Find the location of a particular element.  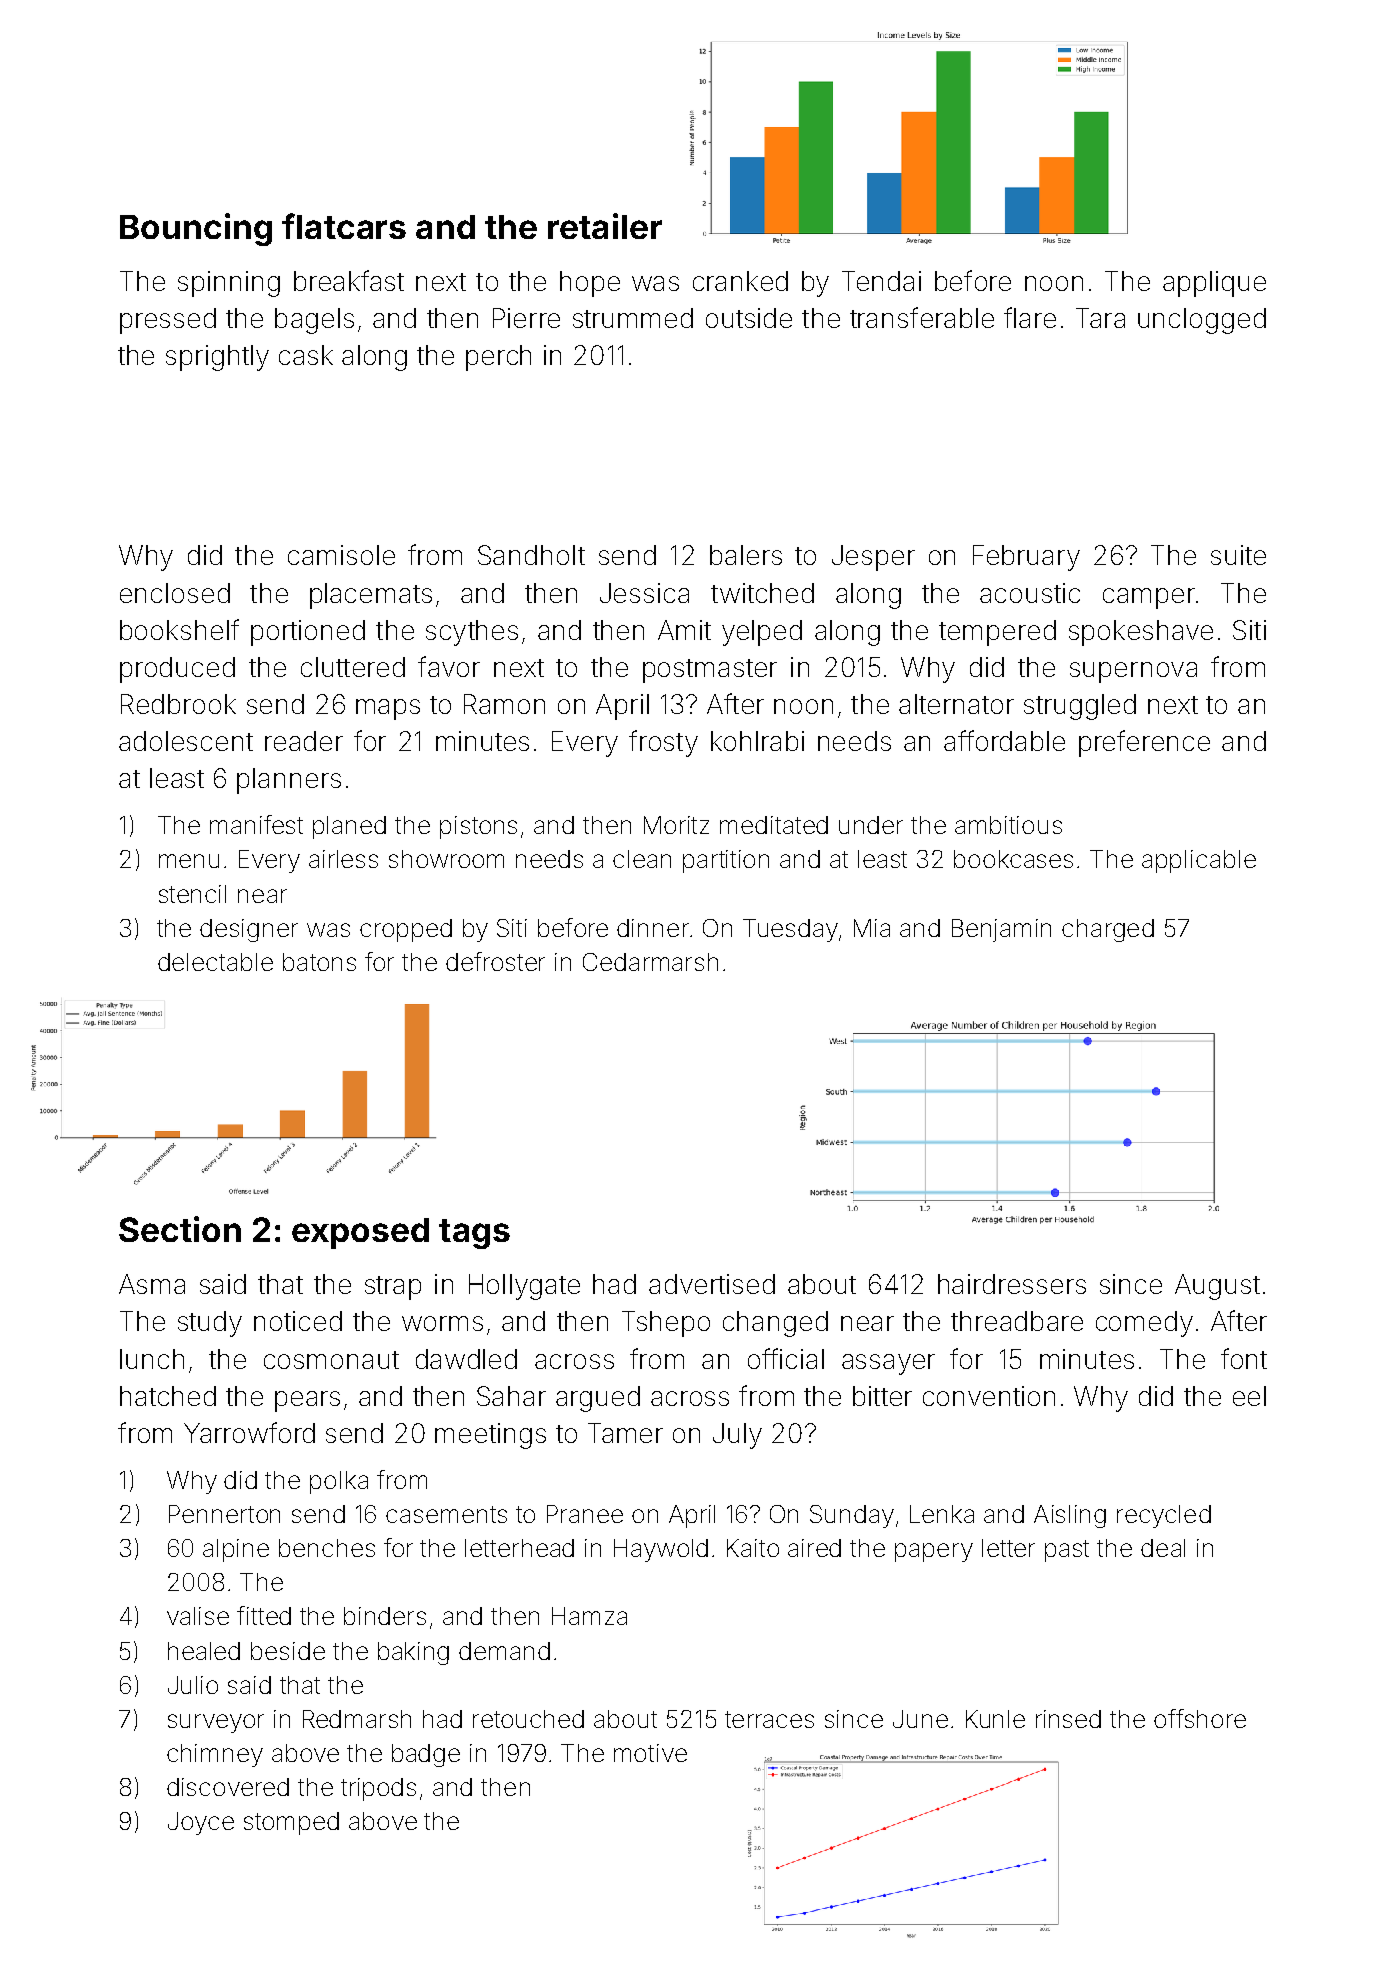

perch is located at coordinates (498, 358).
